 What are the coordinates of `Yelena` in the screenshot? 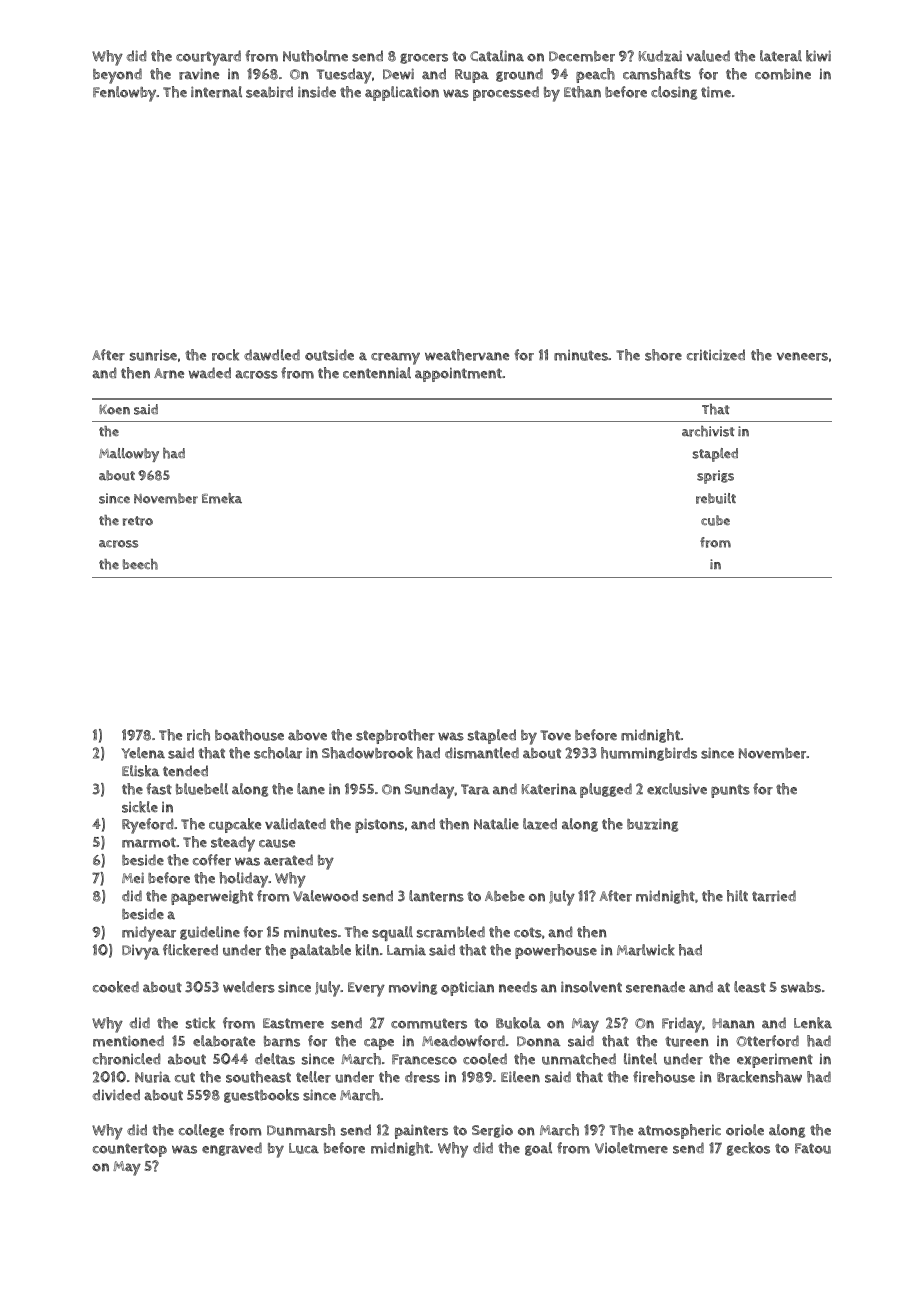 It's located at (143, 753).
